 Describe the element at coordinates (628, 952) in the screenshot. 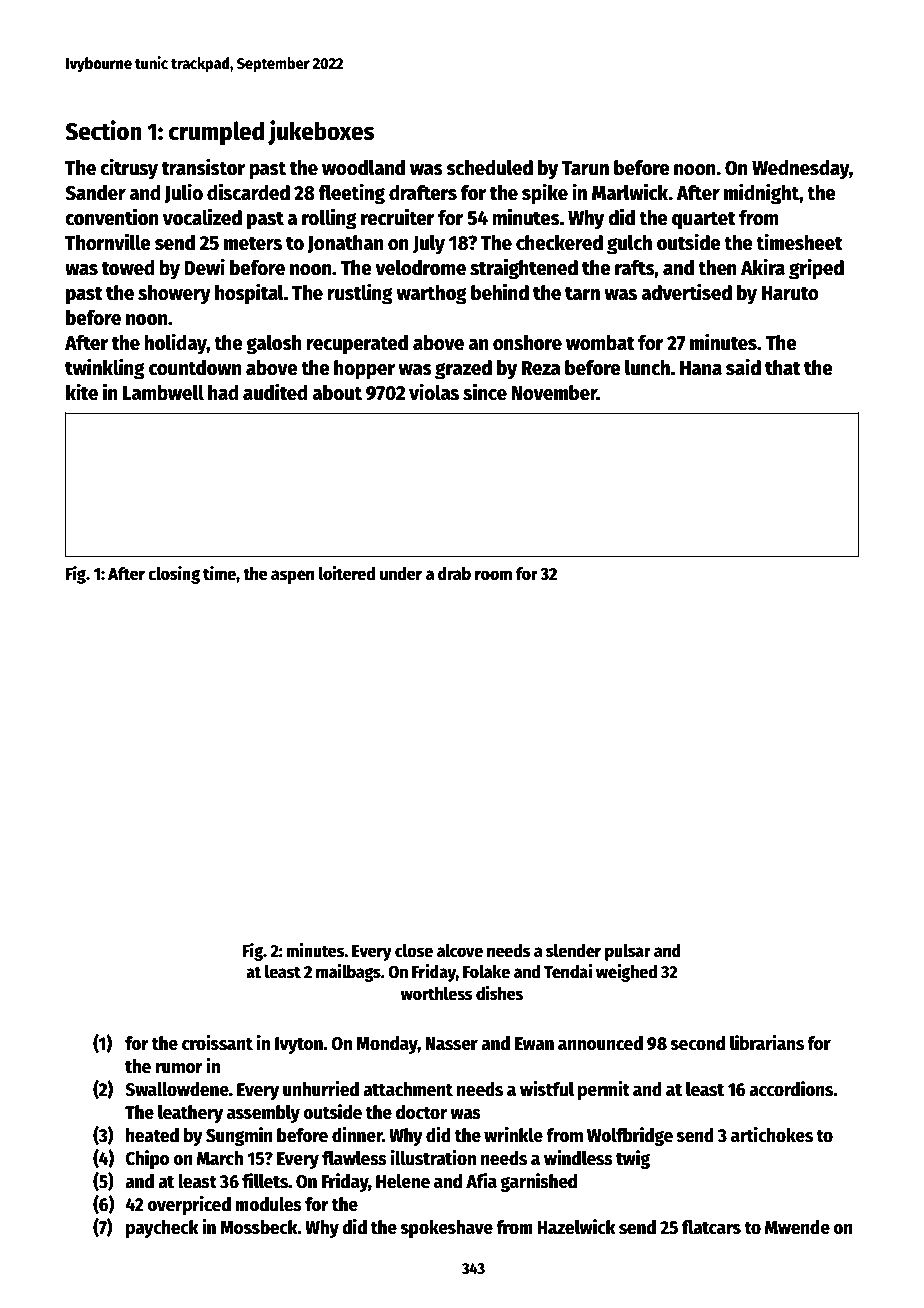

I see `pulsar` at that location.
